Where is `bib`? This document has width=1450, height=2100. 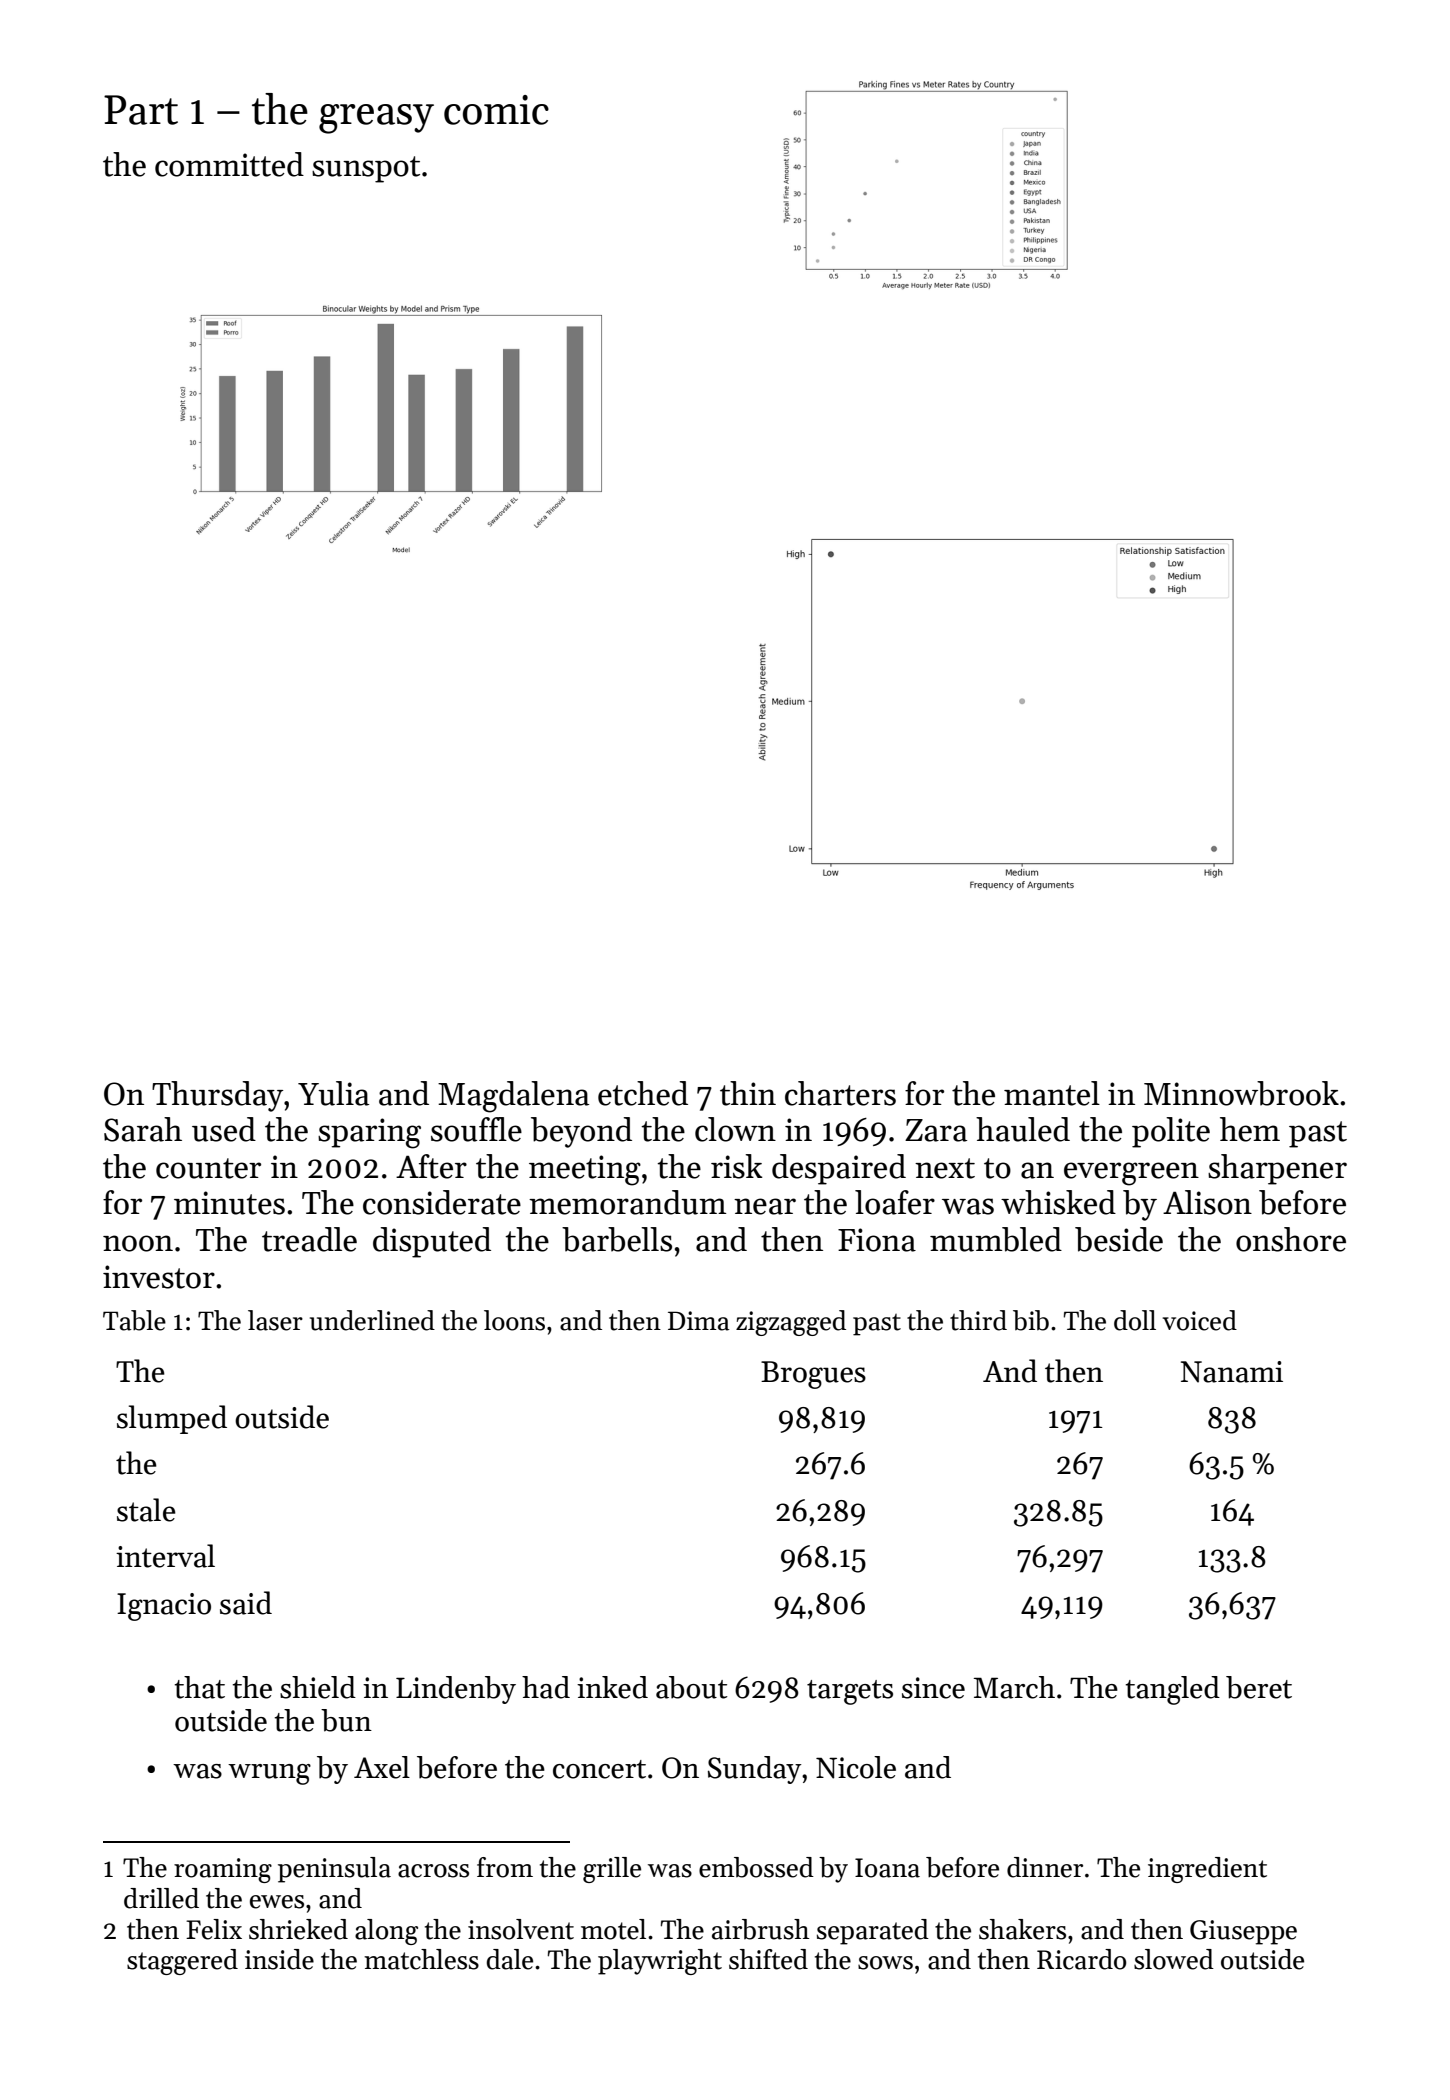
bib is located at coordinates (1031, 1320).
